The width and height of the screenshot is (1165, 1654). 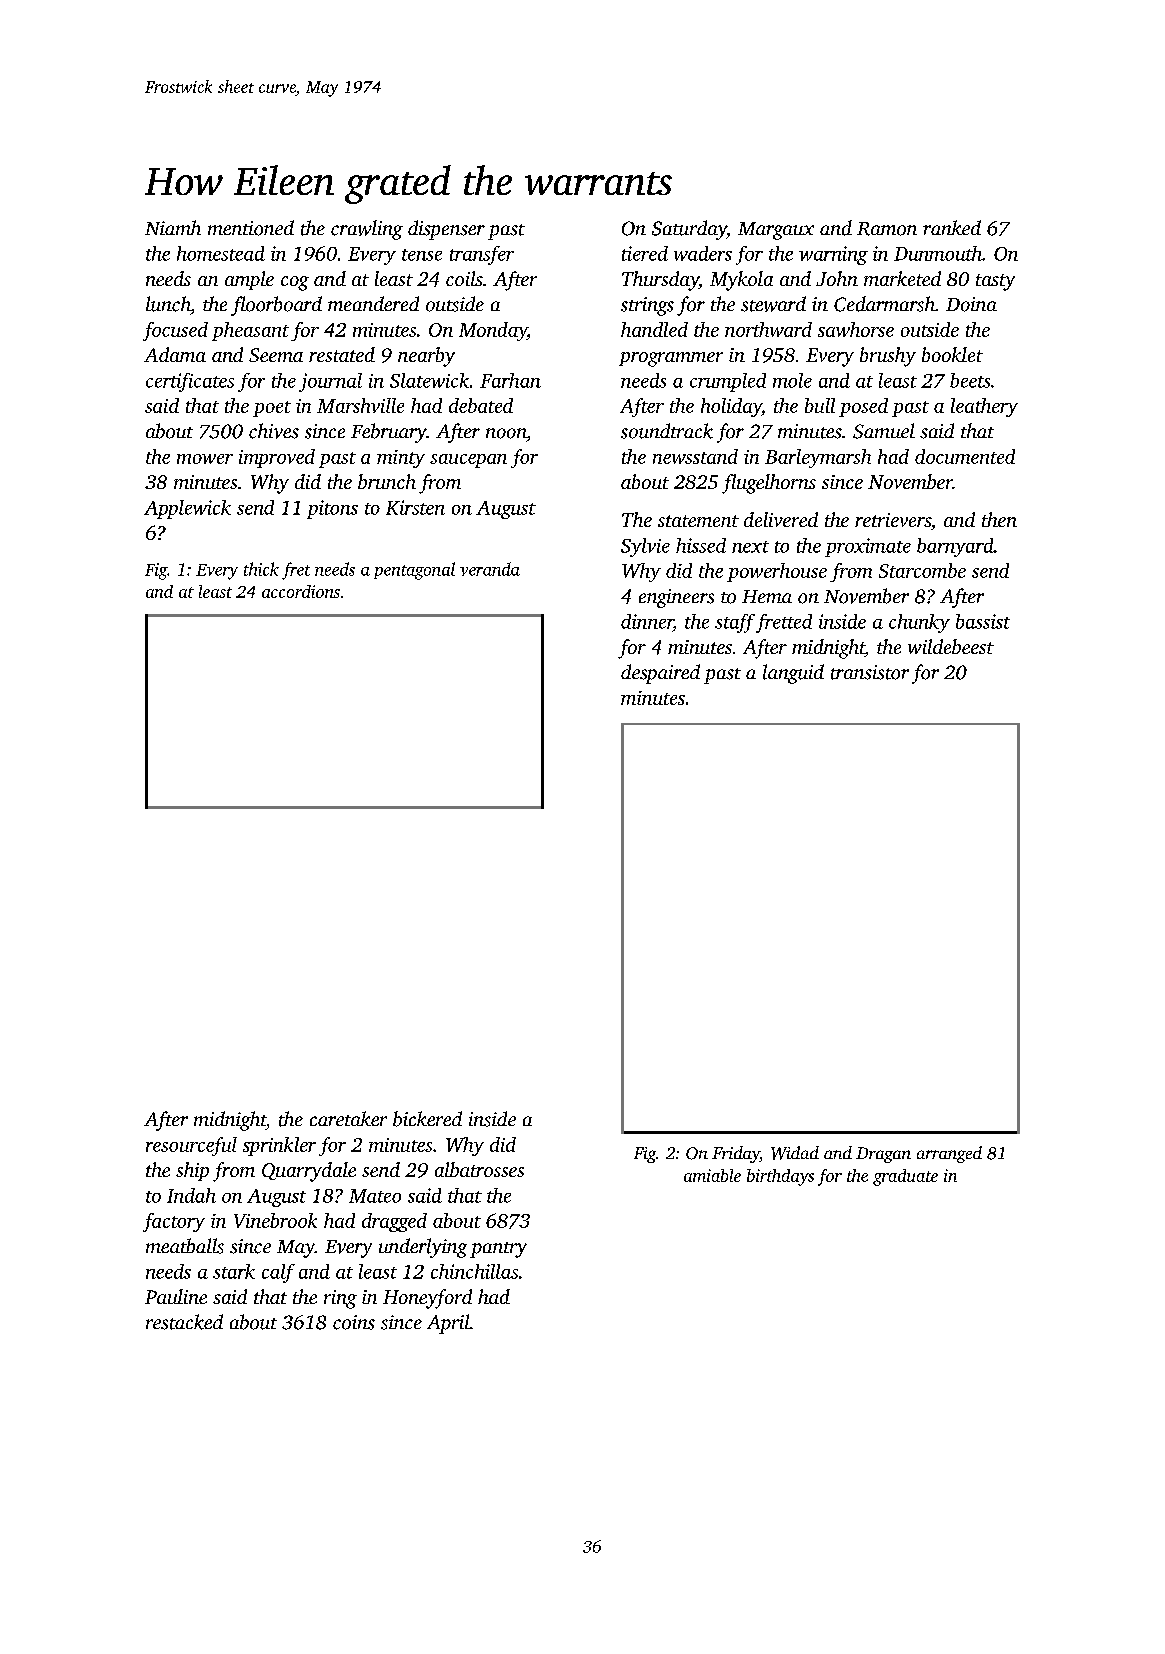 What do you see at coordinates (660, 674) in the screenshot?
I see `despaired` at bounding box center [660, 674].
